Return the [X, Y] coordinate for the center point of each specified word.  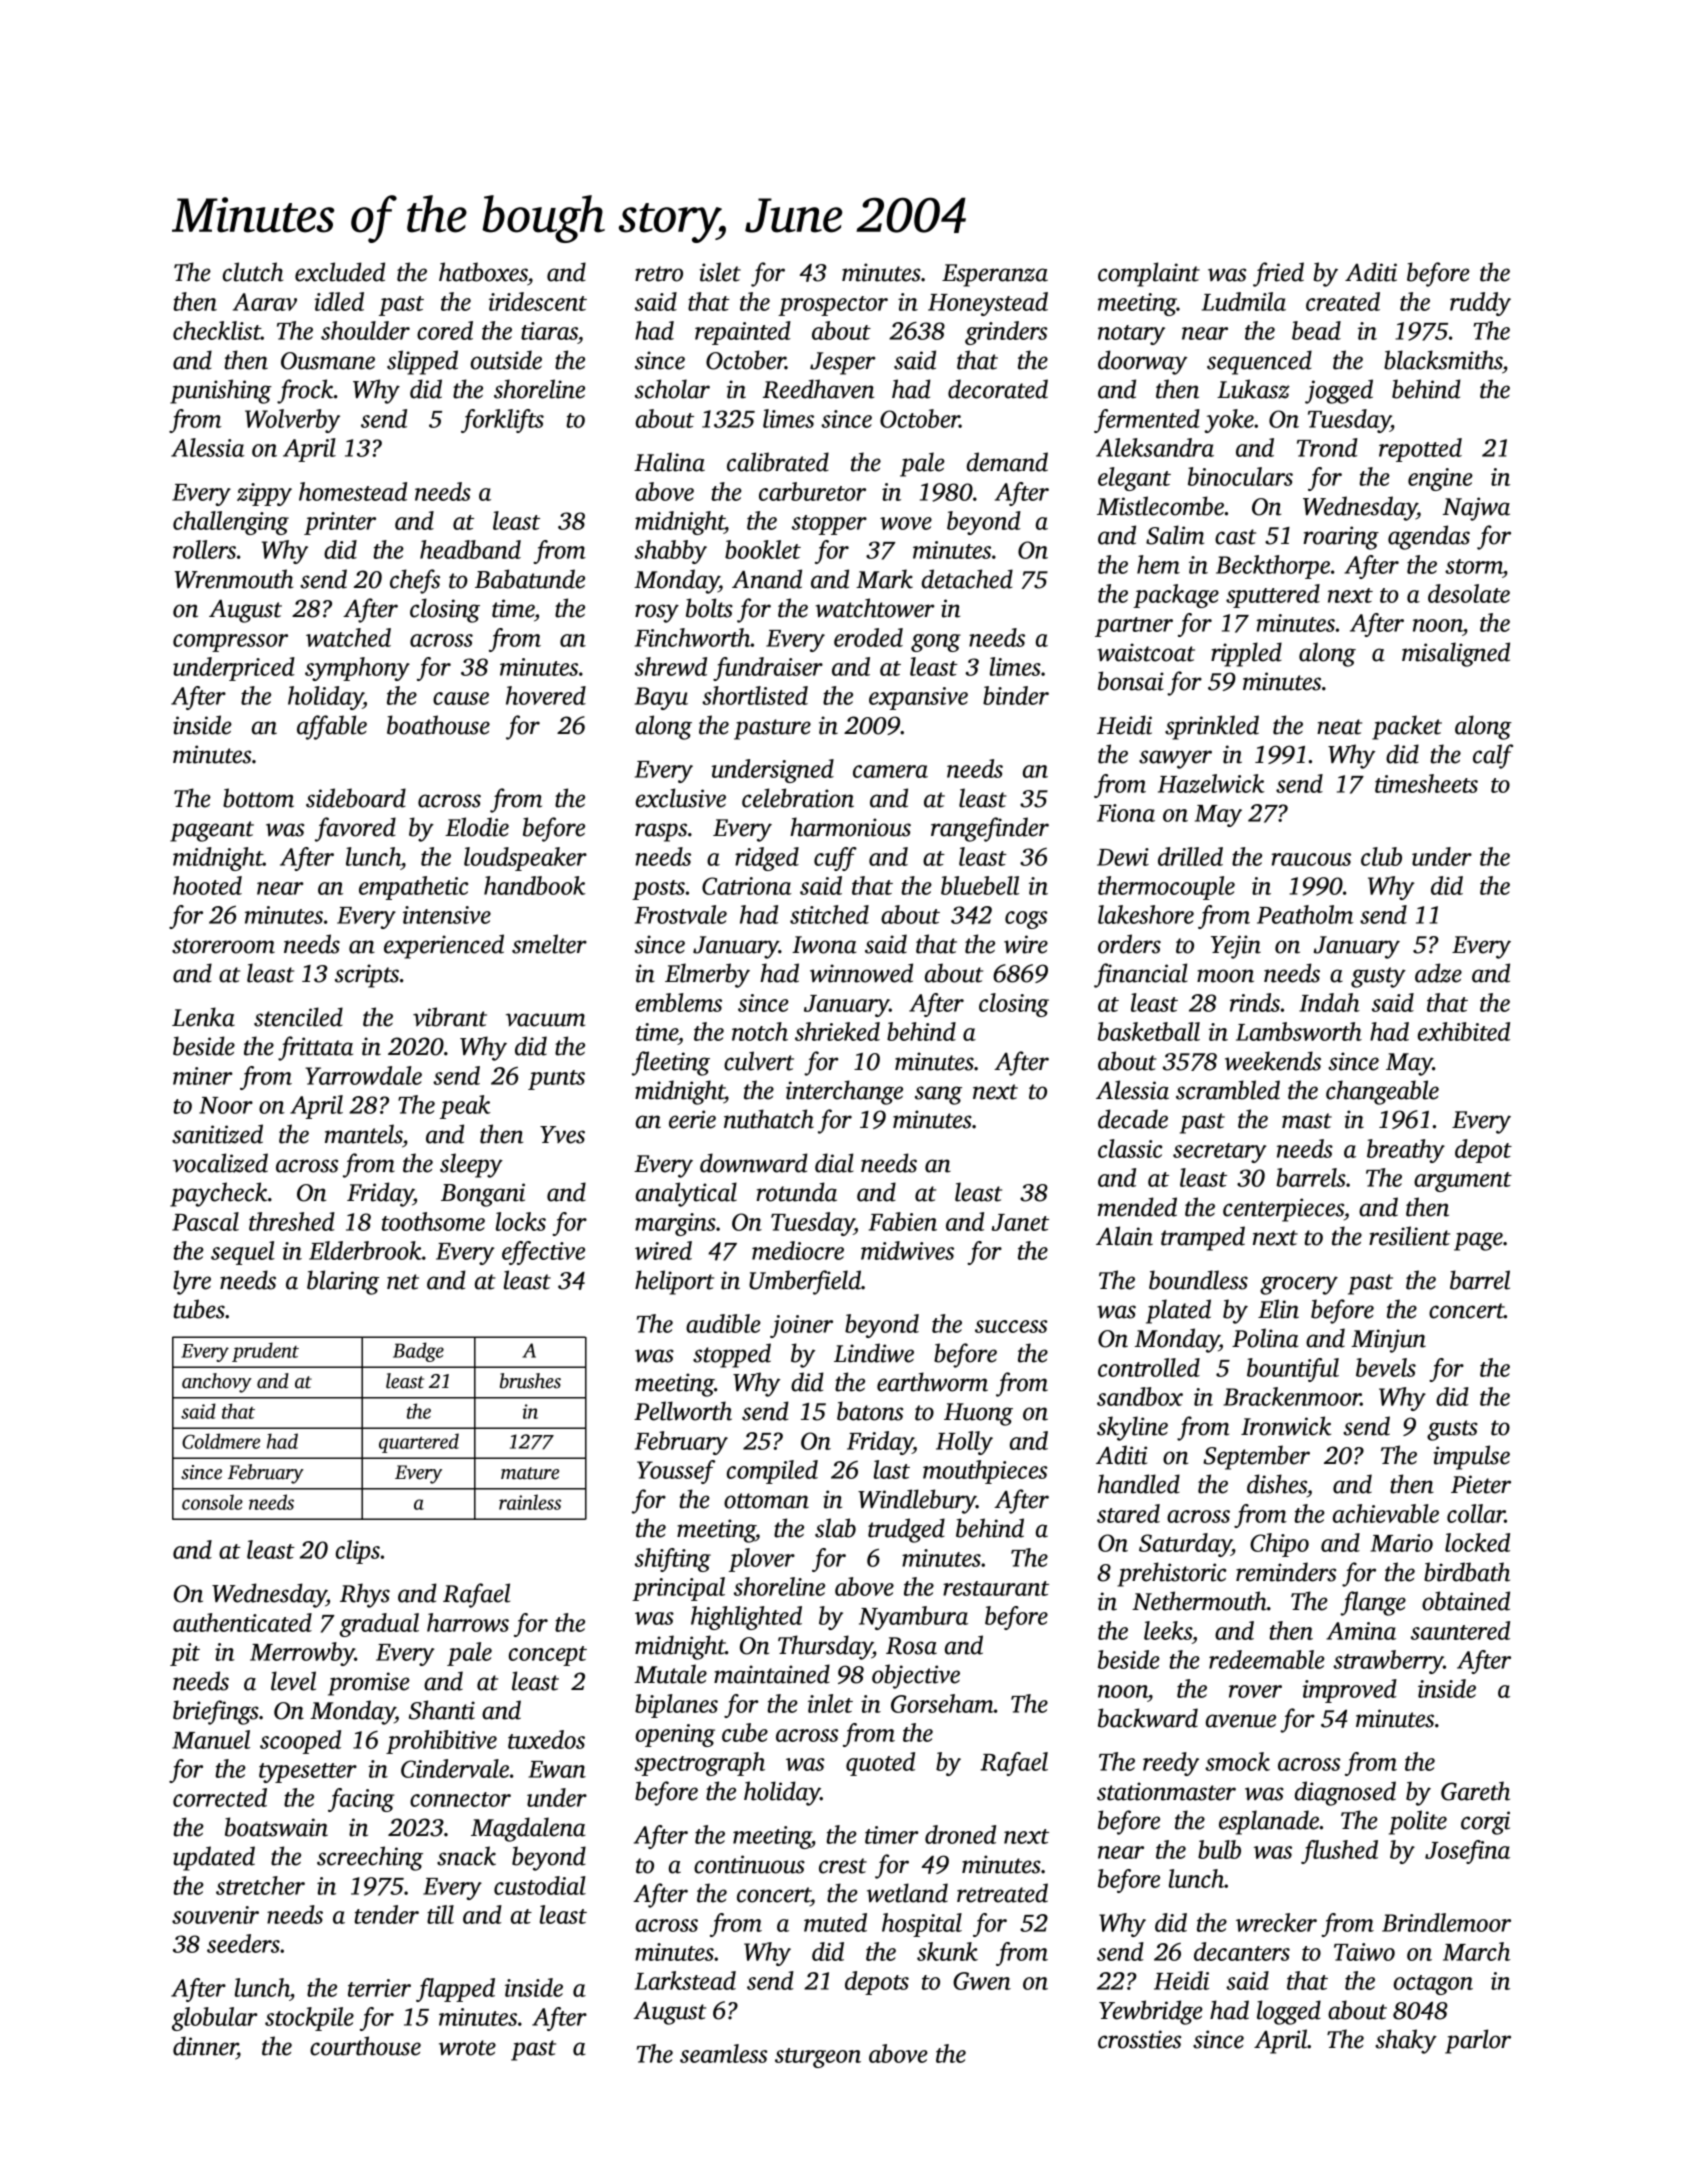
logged [1289, 2012]
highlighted [746, 1618]
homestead [353, 491]
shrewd [671, 666]
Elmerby [707, 975]
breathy [1406, 1151]
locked [1477, 1542]
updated [214, 1858]
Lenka [203, 1017]
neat [1339, 727]
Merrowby [302, 1654]
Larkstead [685, 1980]
